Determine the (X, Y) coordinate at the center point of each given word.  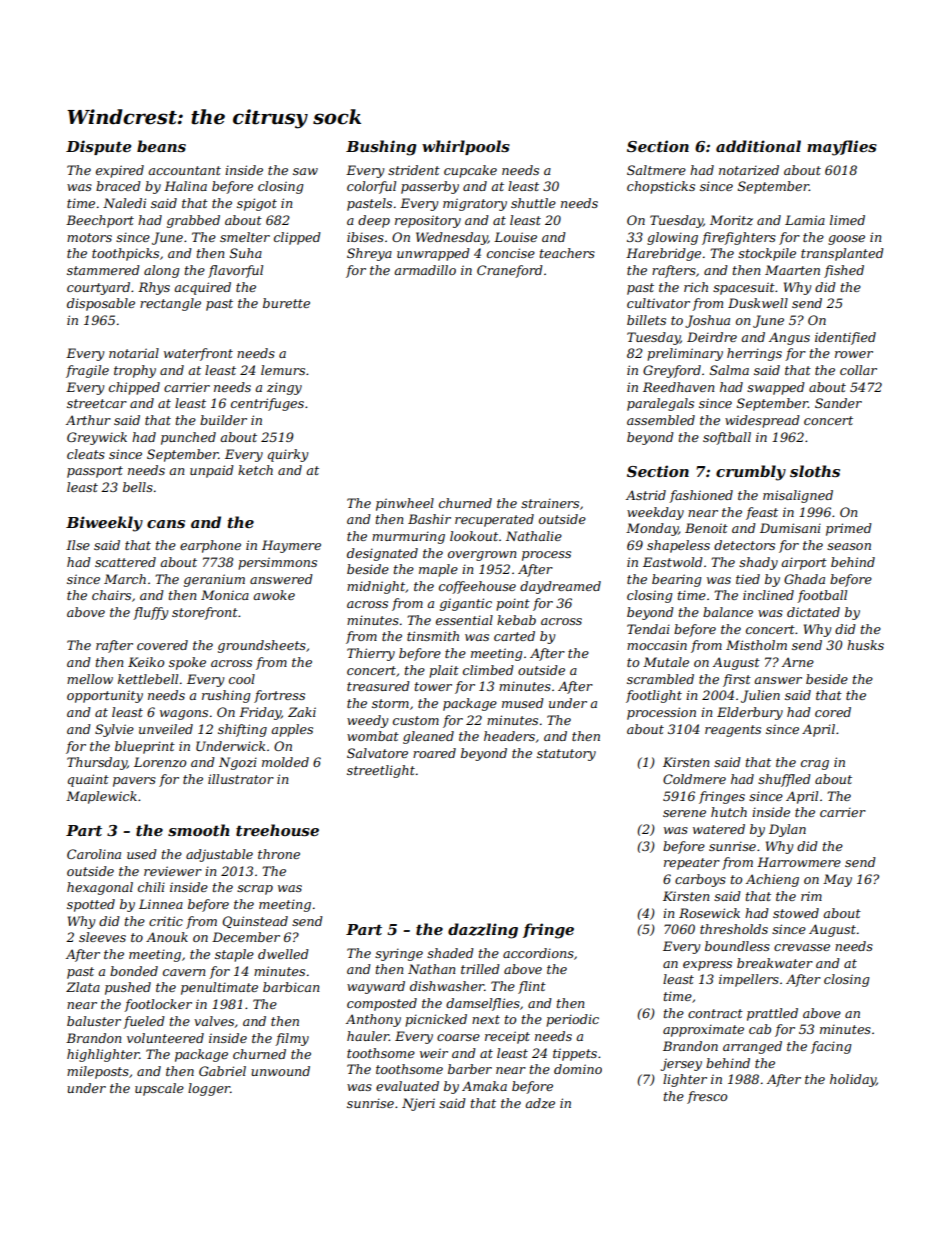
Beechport (100, 221)
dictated (813, 612)
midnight (376, 587)
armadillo (425, 270)
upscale (159, 1089)
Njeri (418, 1104)
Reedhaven (678, 387)
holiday (853, 1080)
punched (188, 438)
